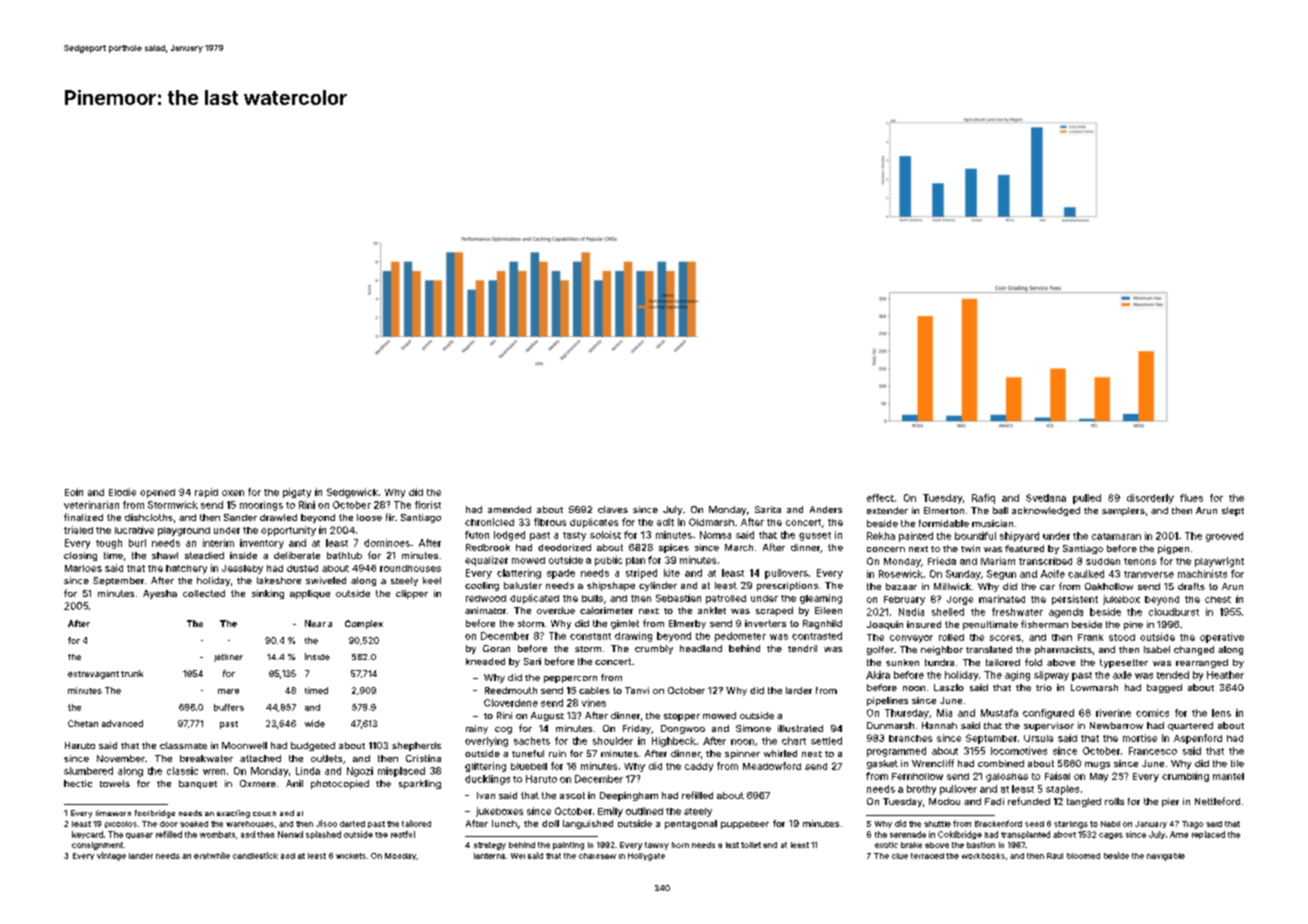 This screenshot has height=924, width=1308. Describe the element at coordinates (970, 548) in the screenshot. I see `twin` at that location.
